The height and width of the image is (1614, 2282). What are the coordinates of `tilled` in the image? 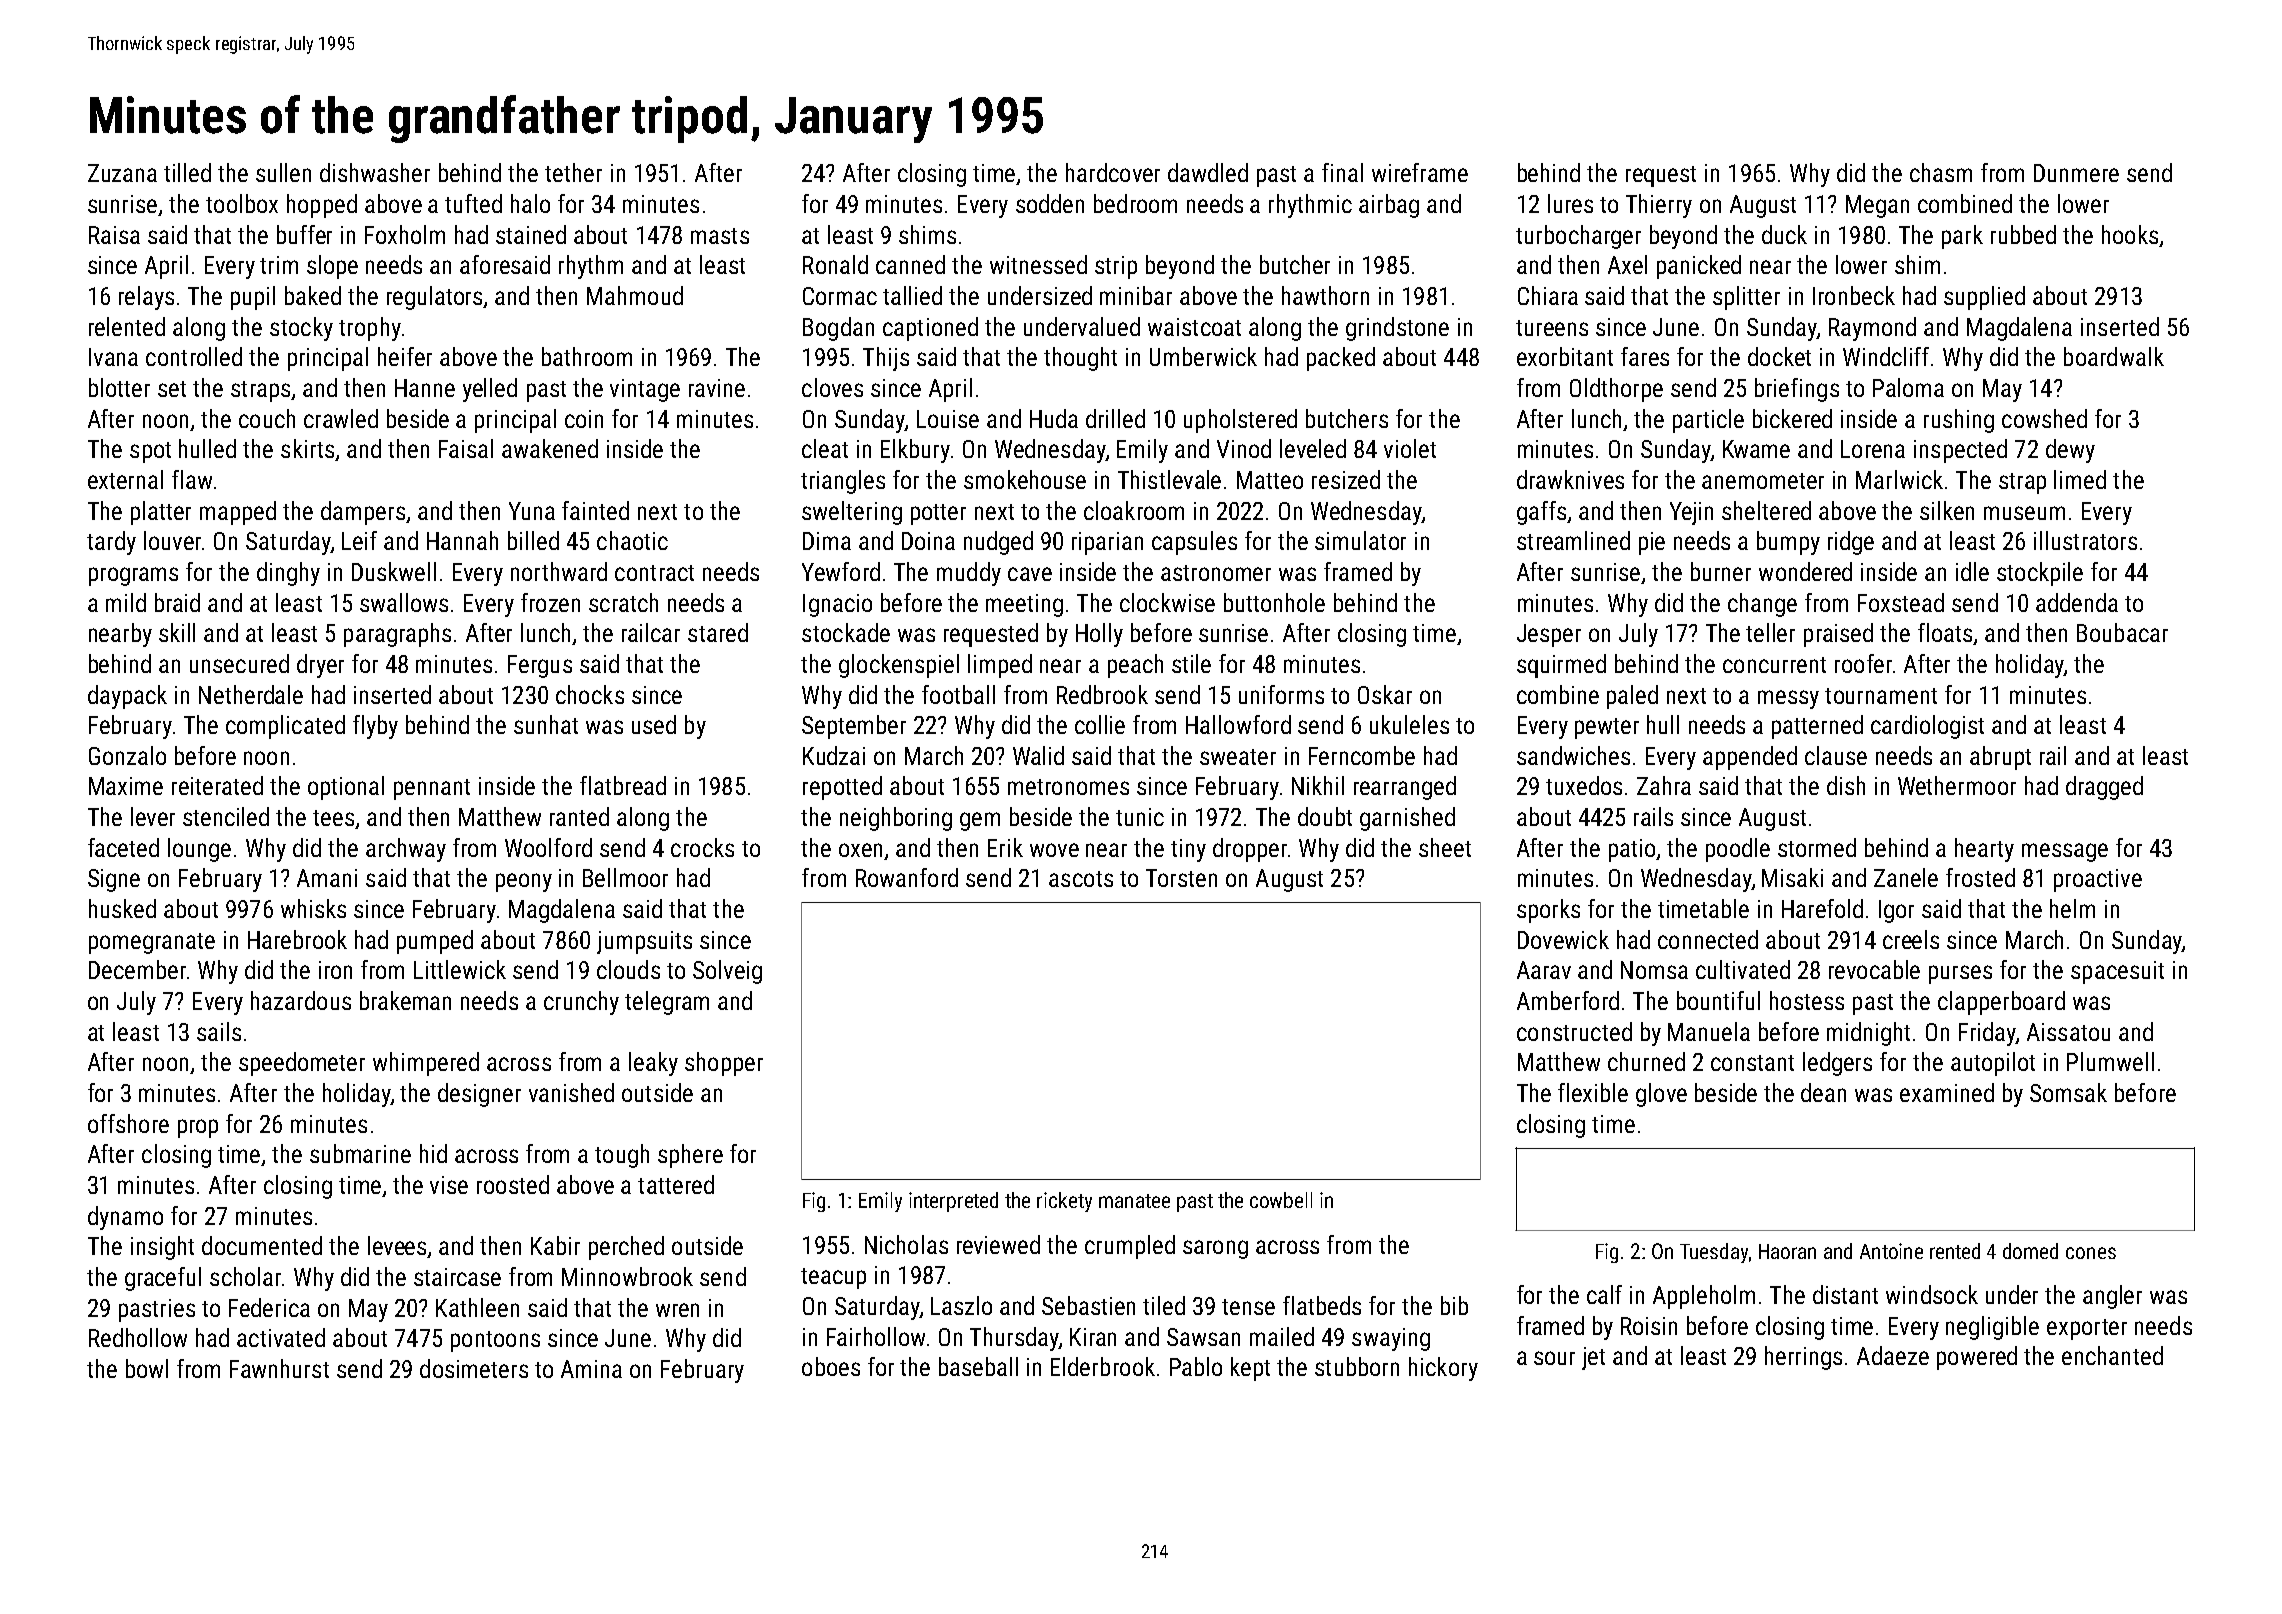 It's located at (187, 172).
